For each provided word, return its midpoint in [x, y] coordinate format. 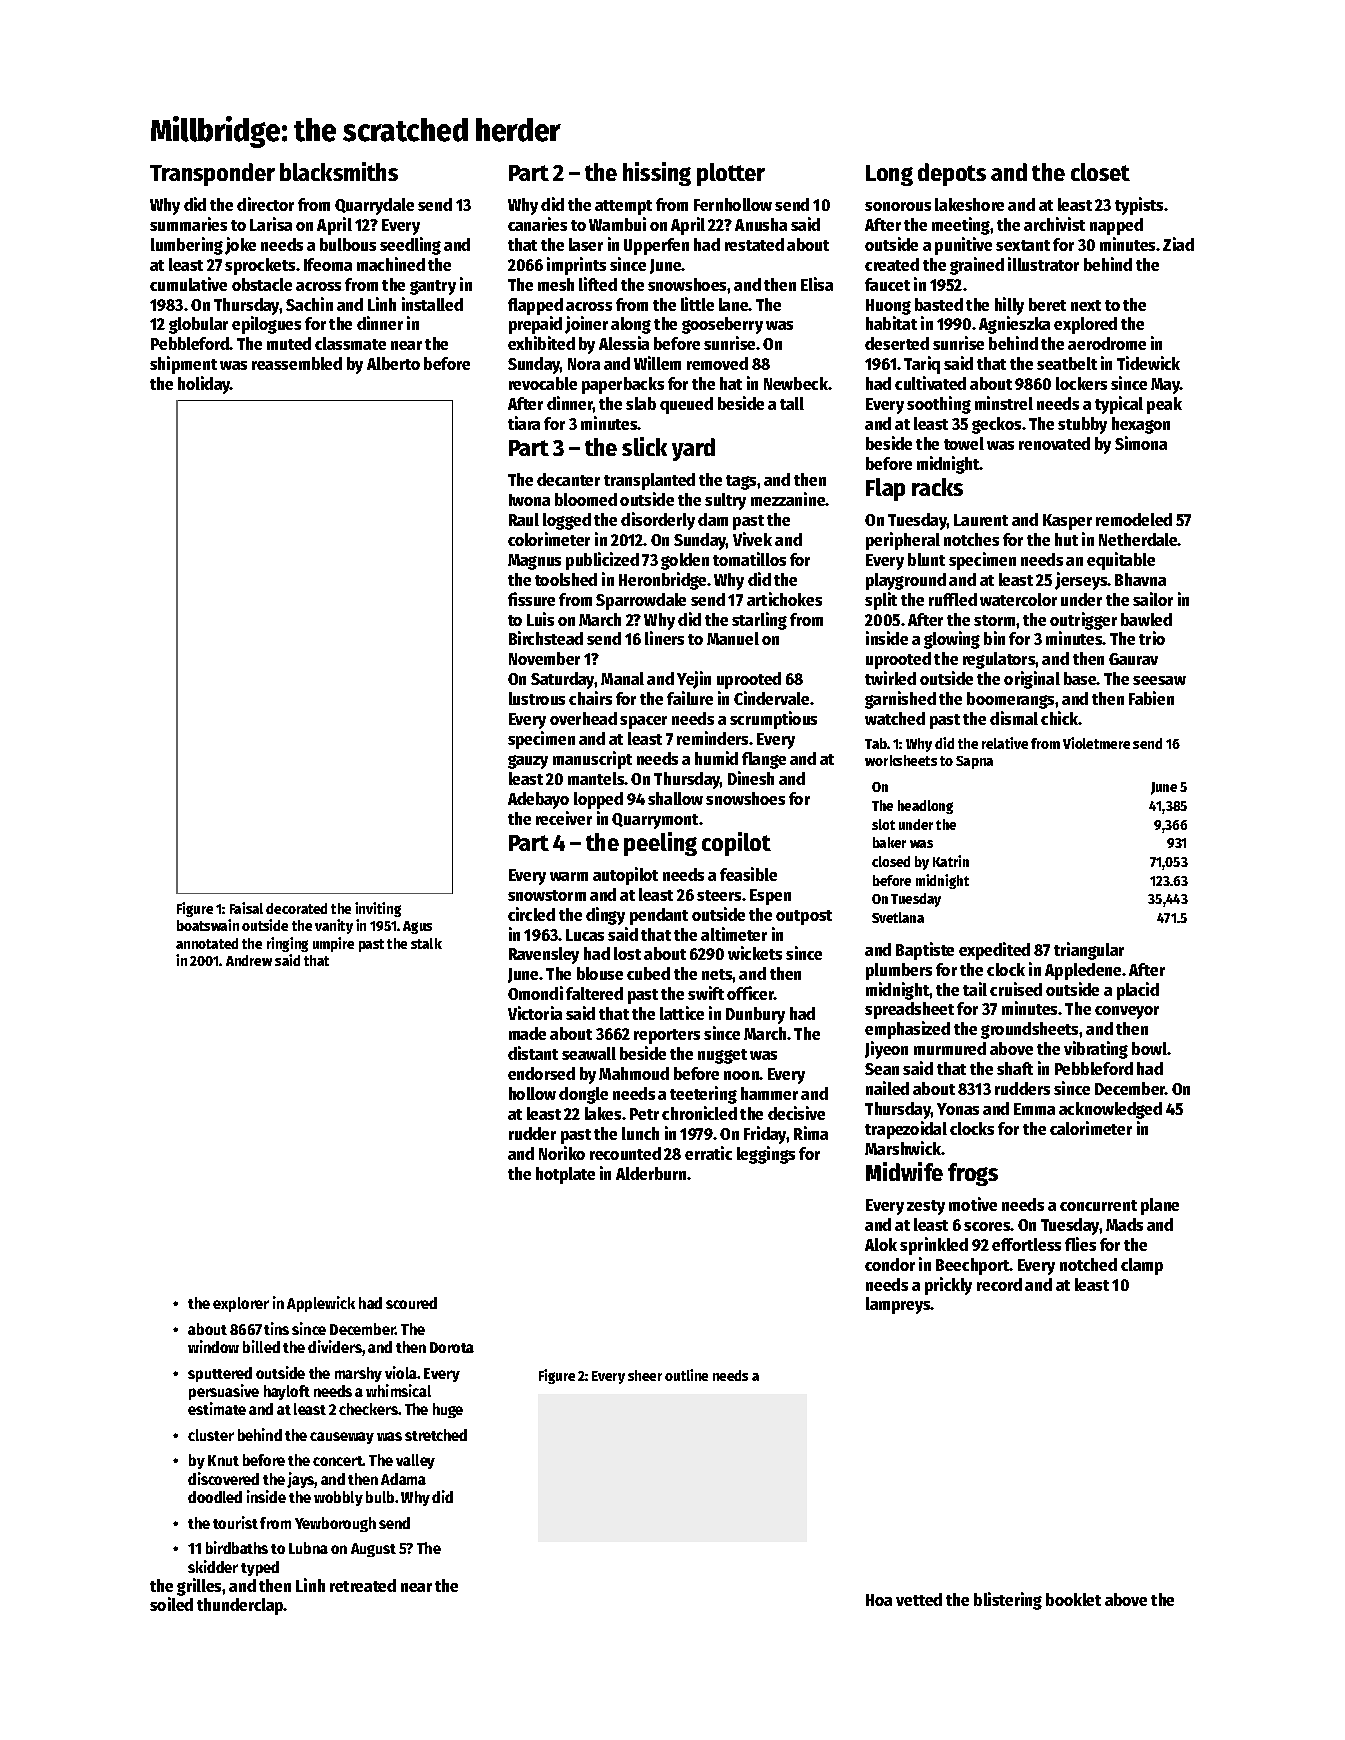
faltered [594, 993]
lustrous [537, 698]
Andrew [249, 960]
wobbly [338, 1498]
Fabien [1151, 698]
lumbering [187, 246]
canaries [537, 224]
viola [401, 1372]
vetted [919, 1599]
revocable [543, 383]
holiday [204, 385]
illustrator [1043, 264]
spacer [643, 722]
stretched [436, 1435]
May [1165, 386]
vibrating [1096, 1050]
